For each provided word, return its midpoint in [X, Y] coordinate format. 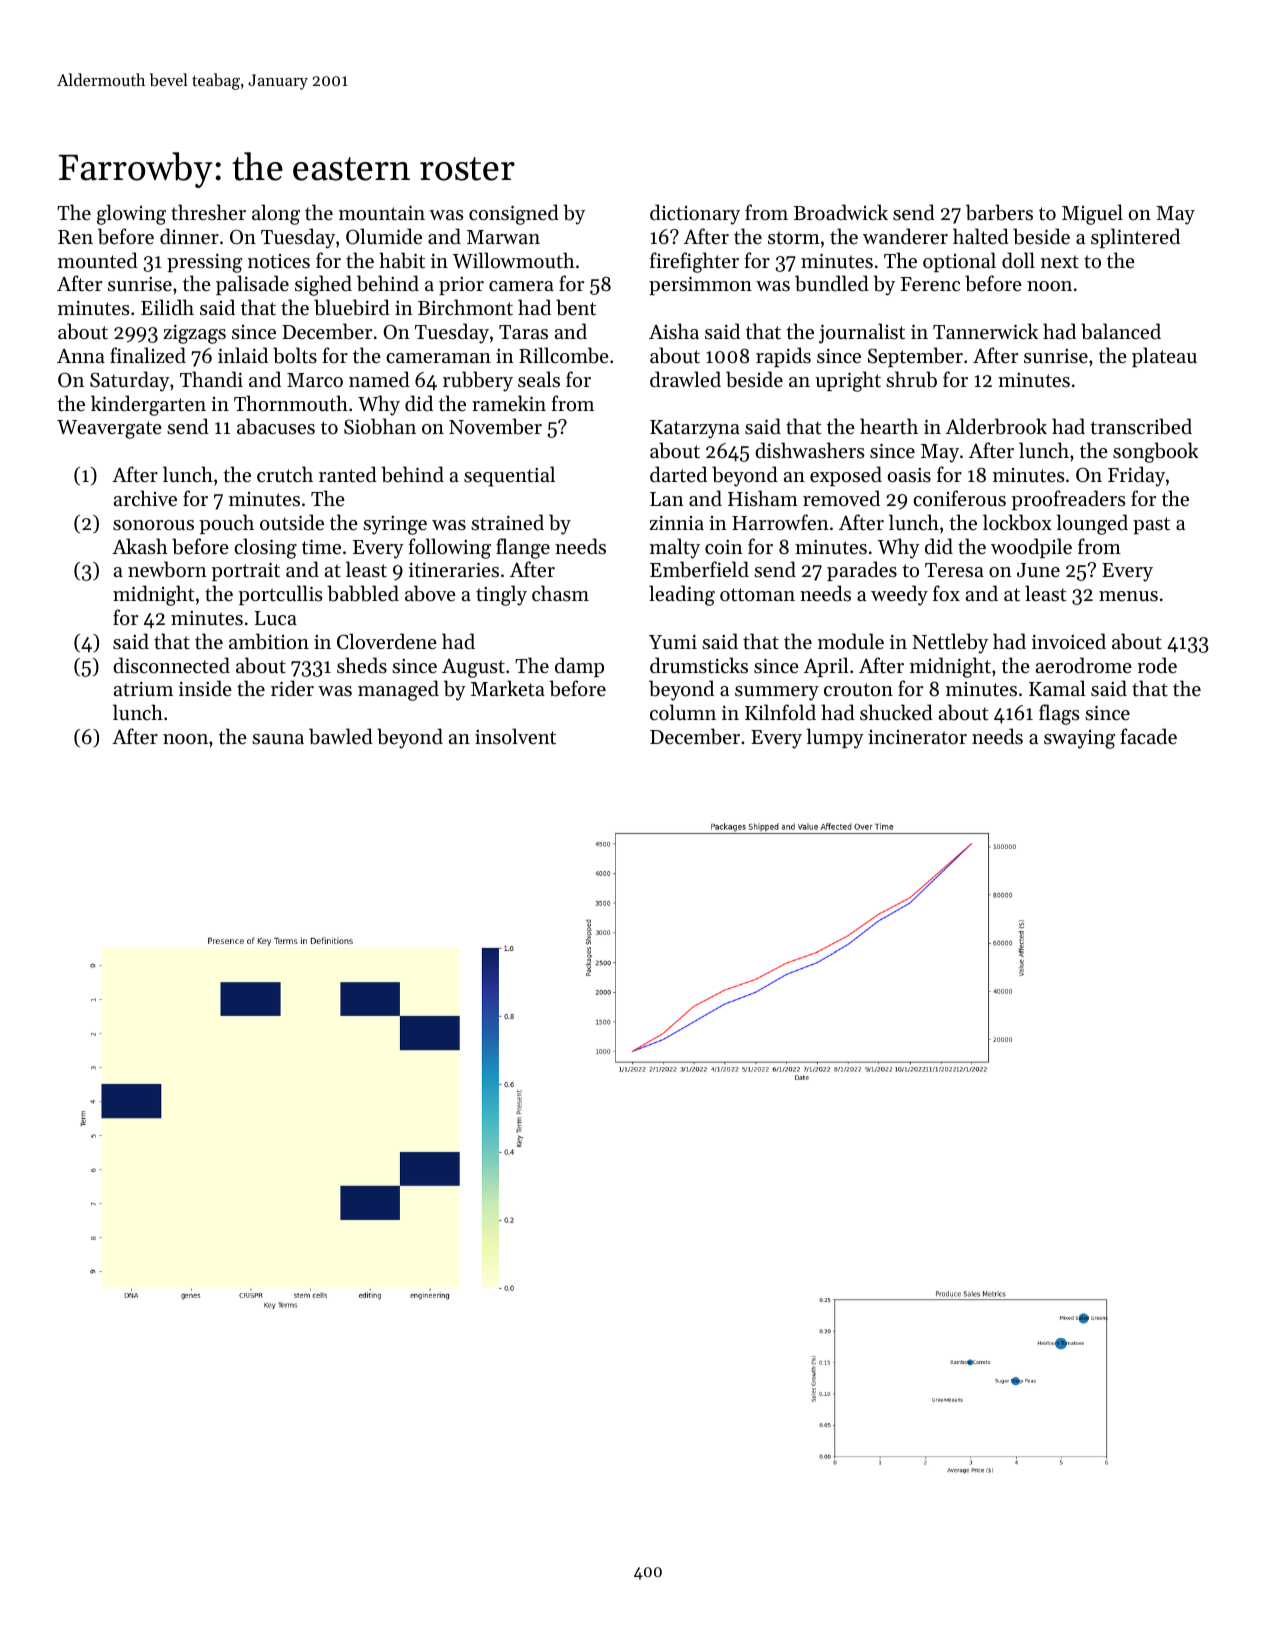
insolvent [515, 736]
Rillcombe [564, 355]
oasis [909, 475]
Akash [140, 546]
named [379, 379]
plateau [1164, 357]
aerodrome [1084, 665]
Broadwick [841, 212]
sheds [362, 665]
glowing [131, 214]
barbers [999, 212]
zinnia [676, 523]
